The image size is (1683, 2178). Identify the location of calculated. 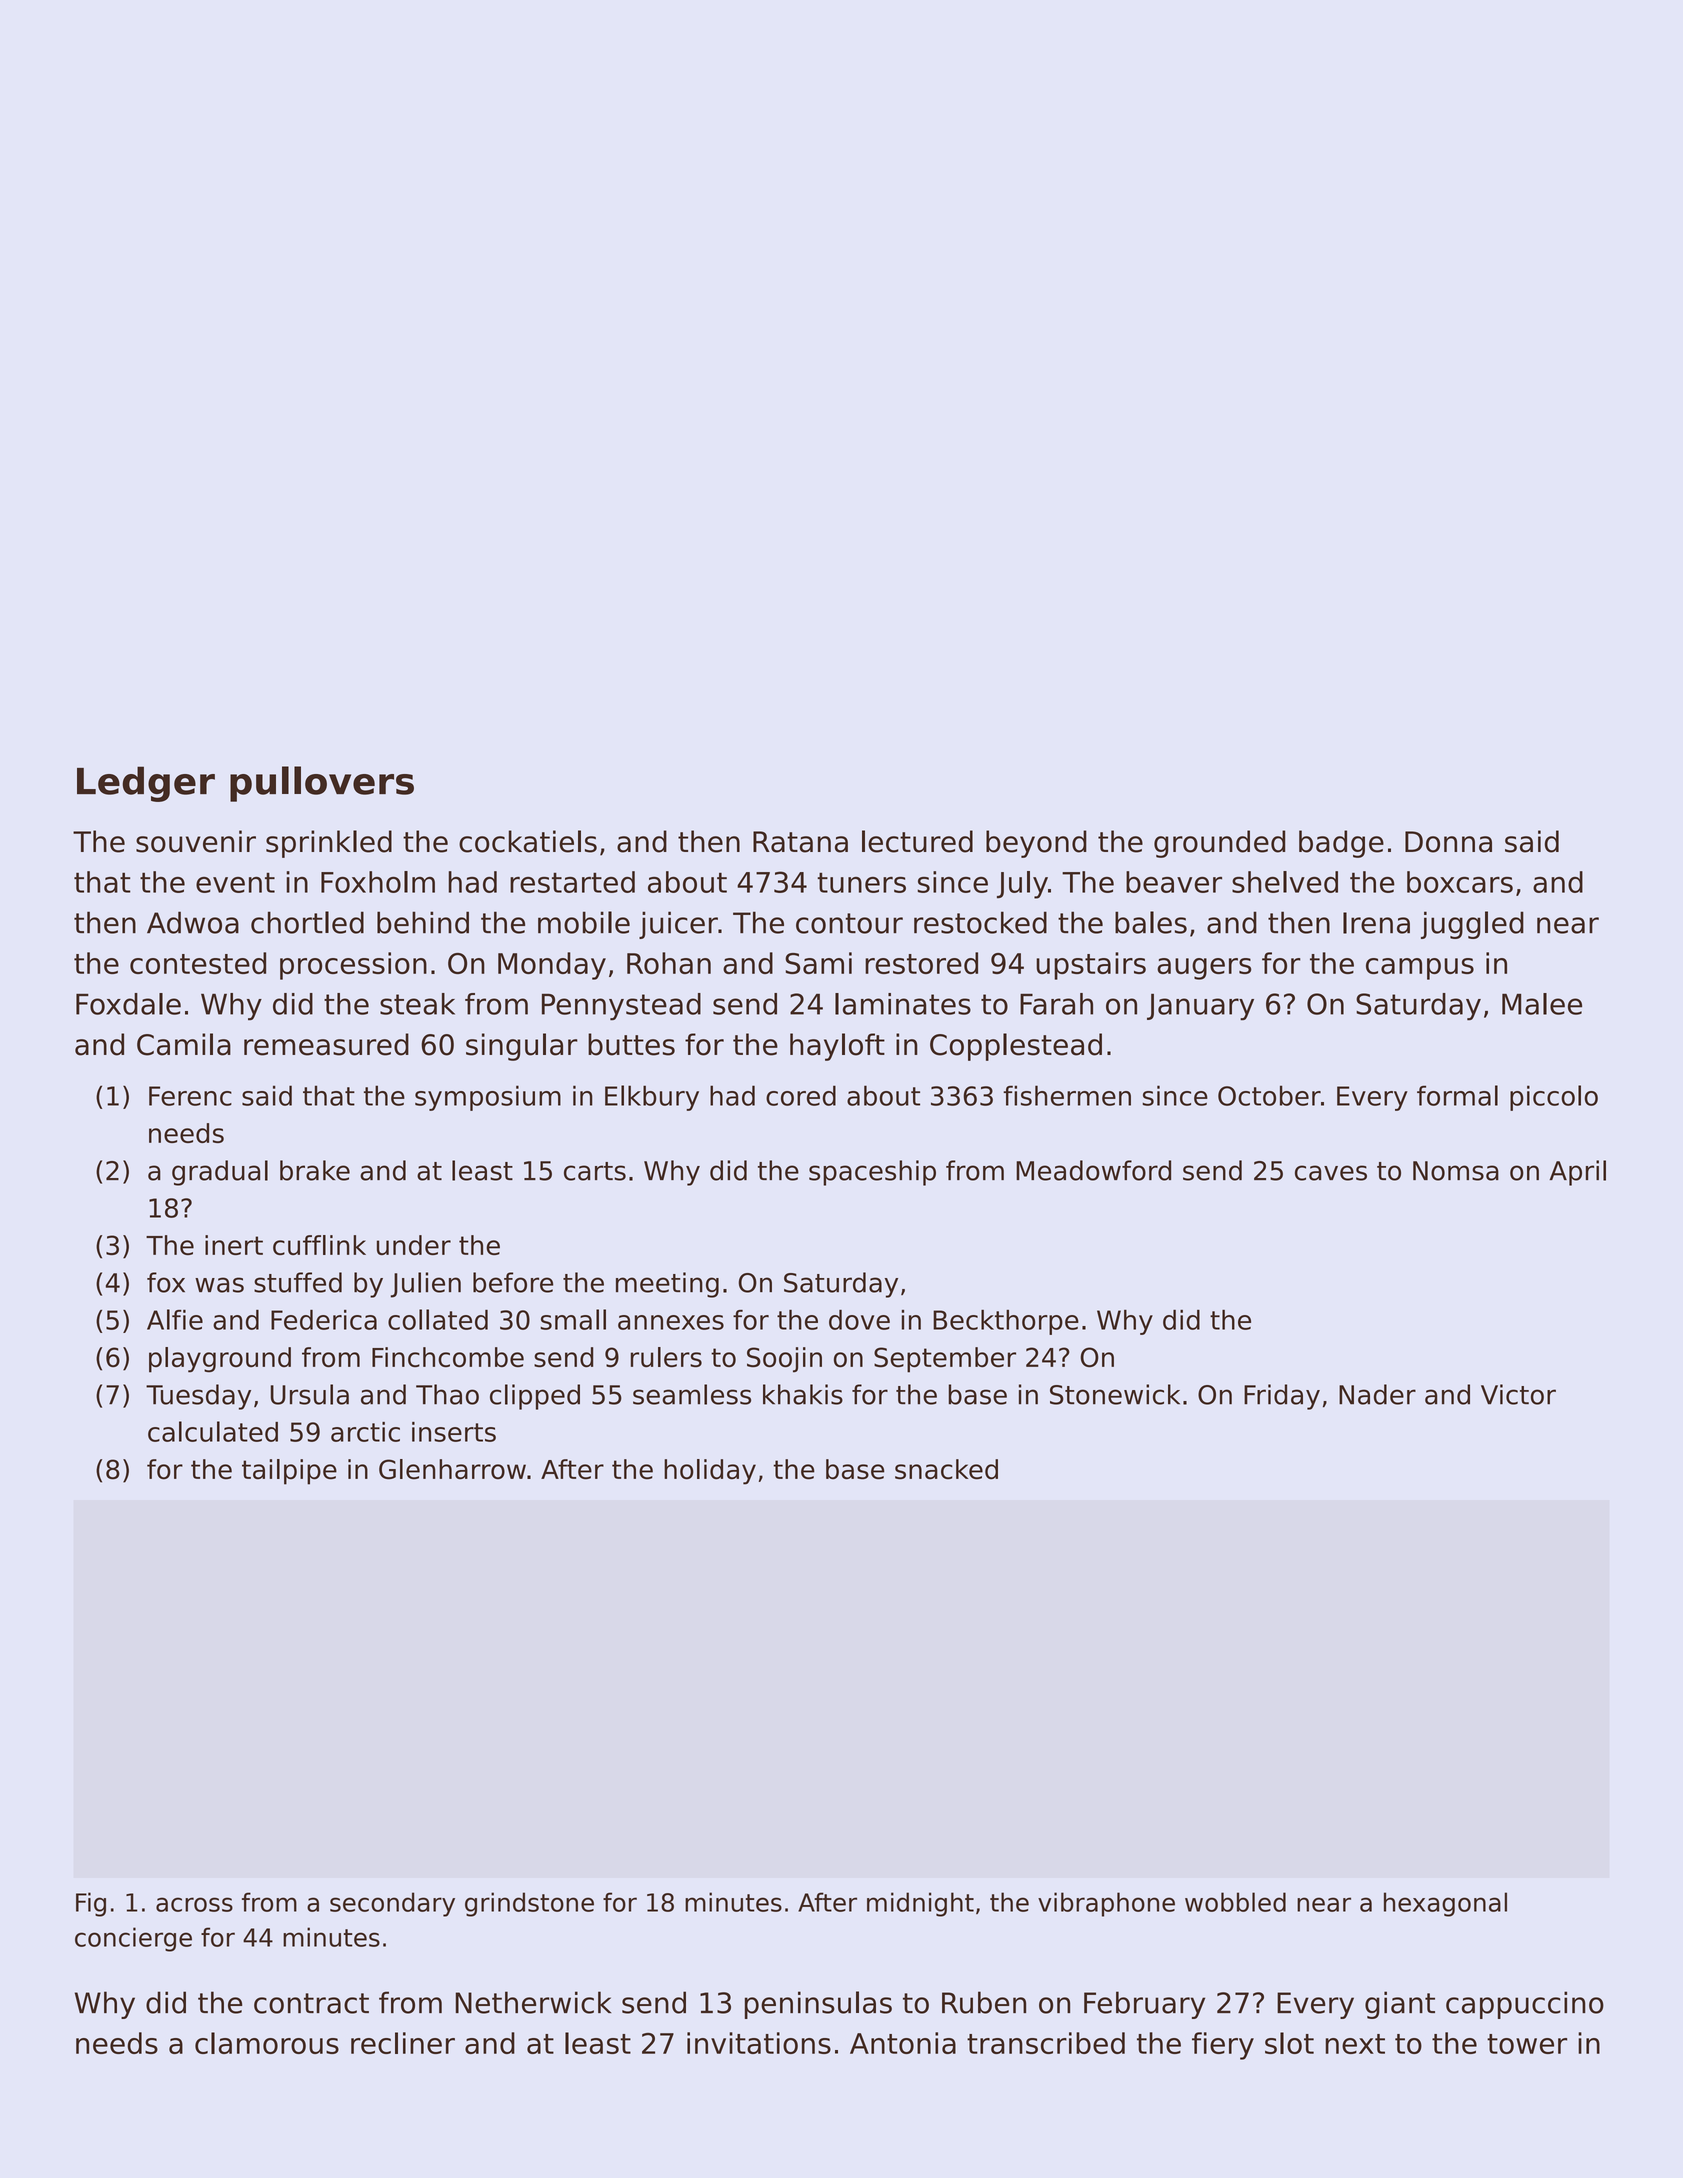
(213, 1431).
